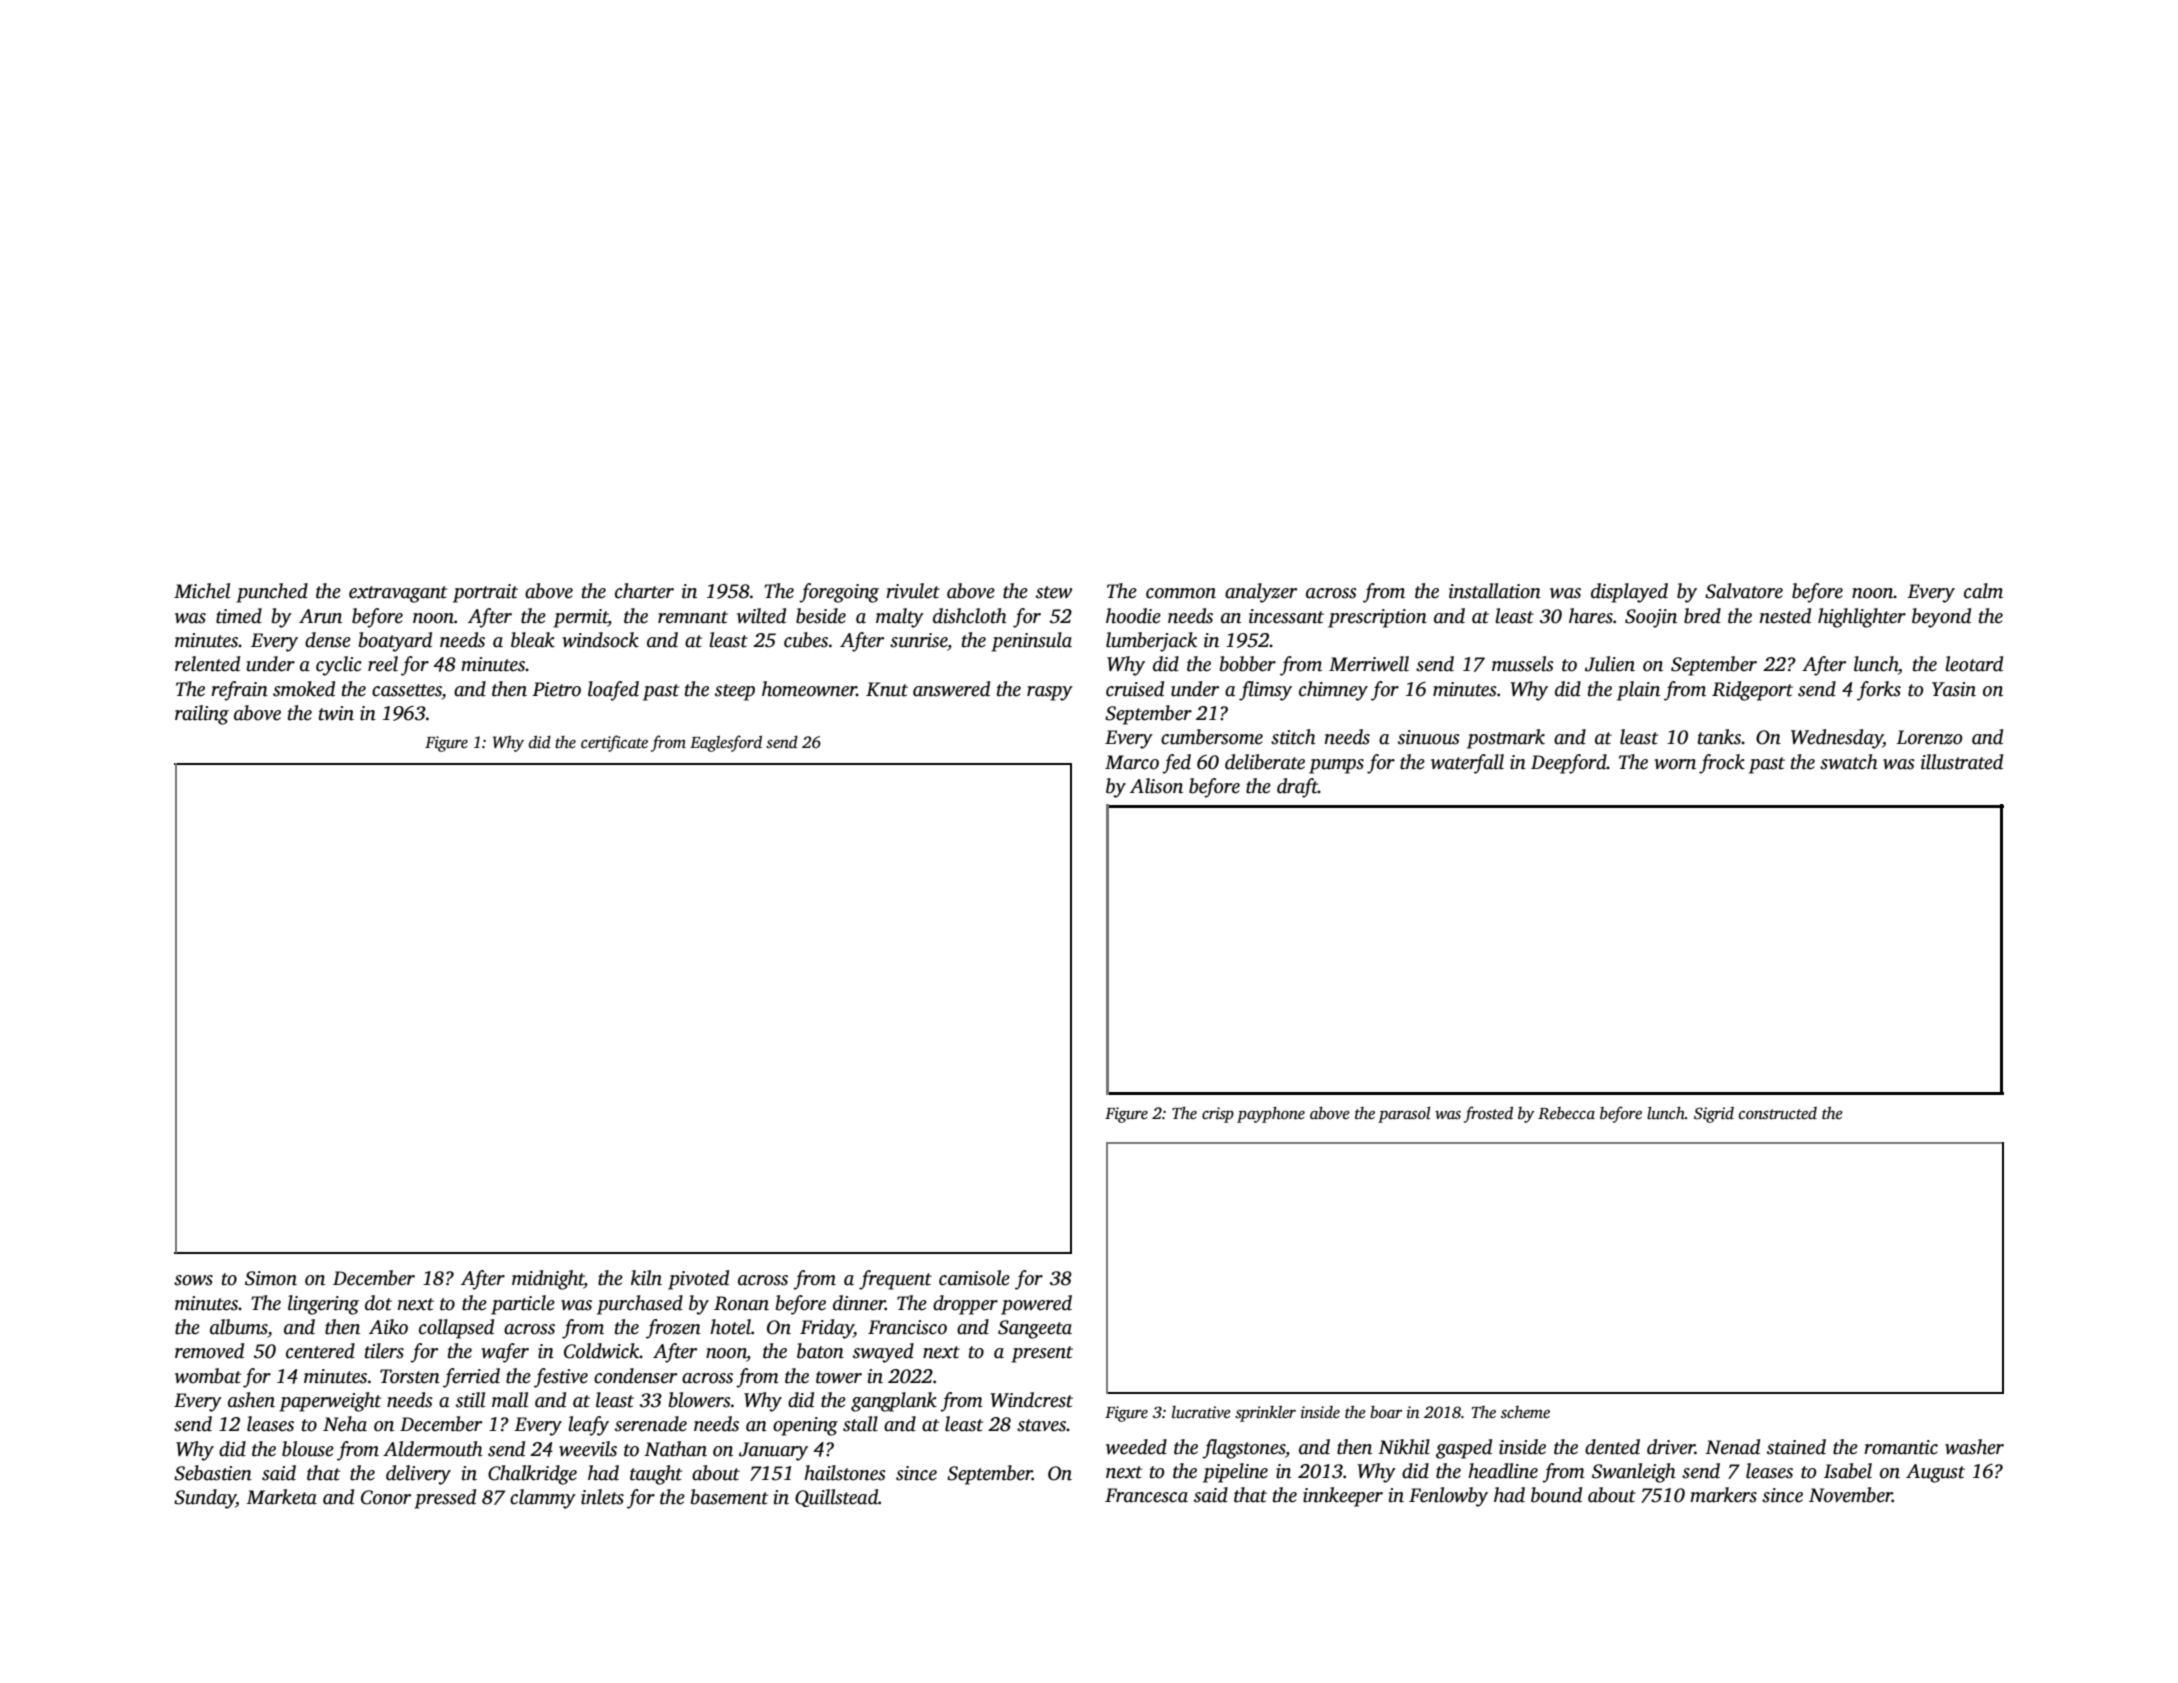  What do you see at coordinates (1286, 616) in the screenshot?
I see `incessant` at bounding box center [1286, 616].
